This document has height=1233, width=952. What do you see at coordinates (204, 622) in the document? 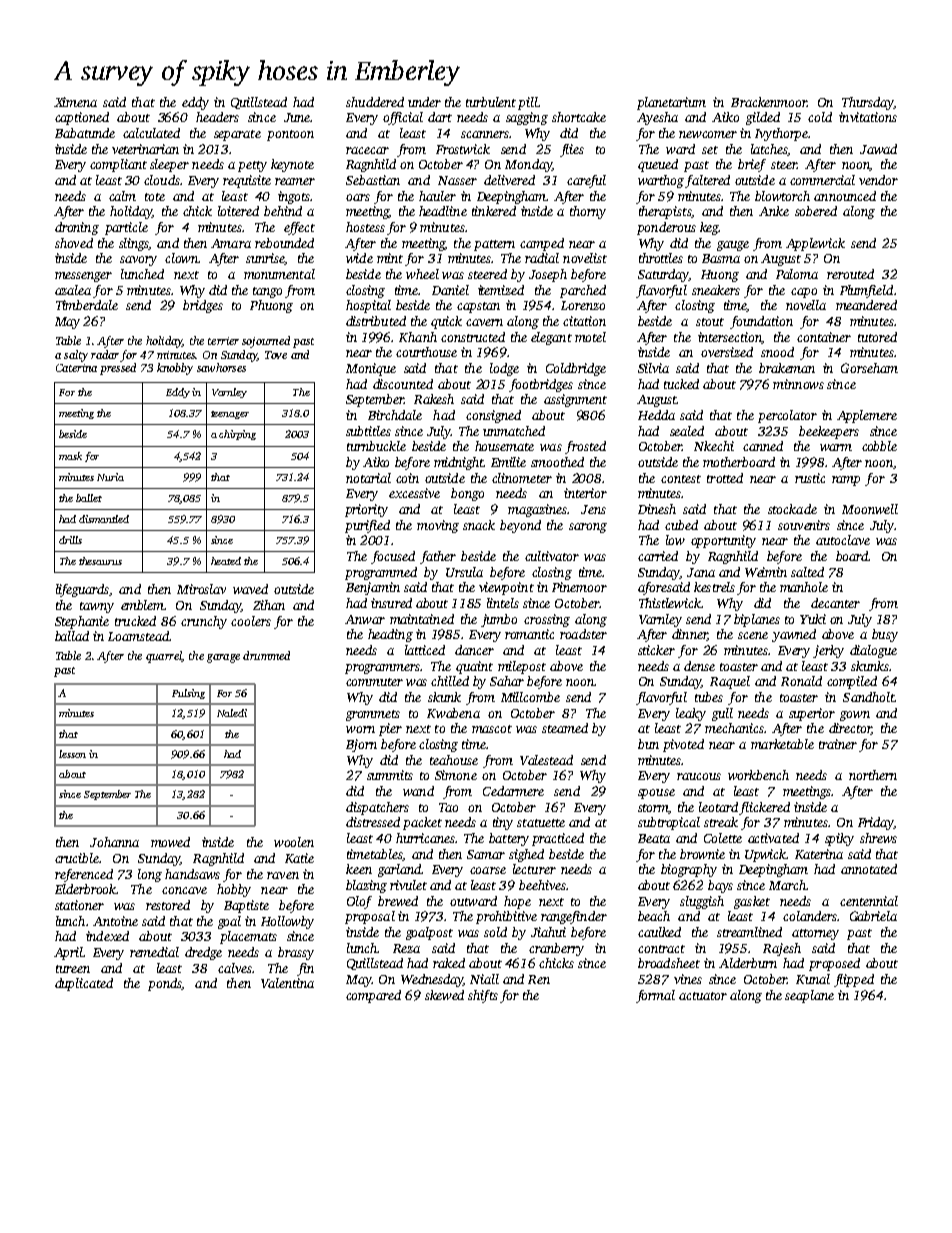
I see `crunchy` at bounding box center [204, 622].
